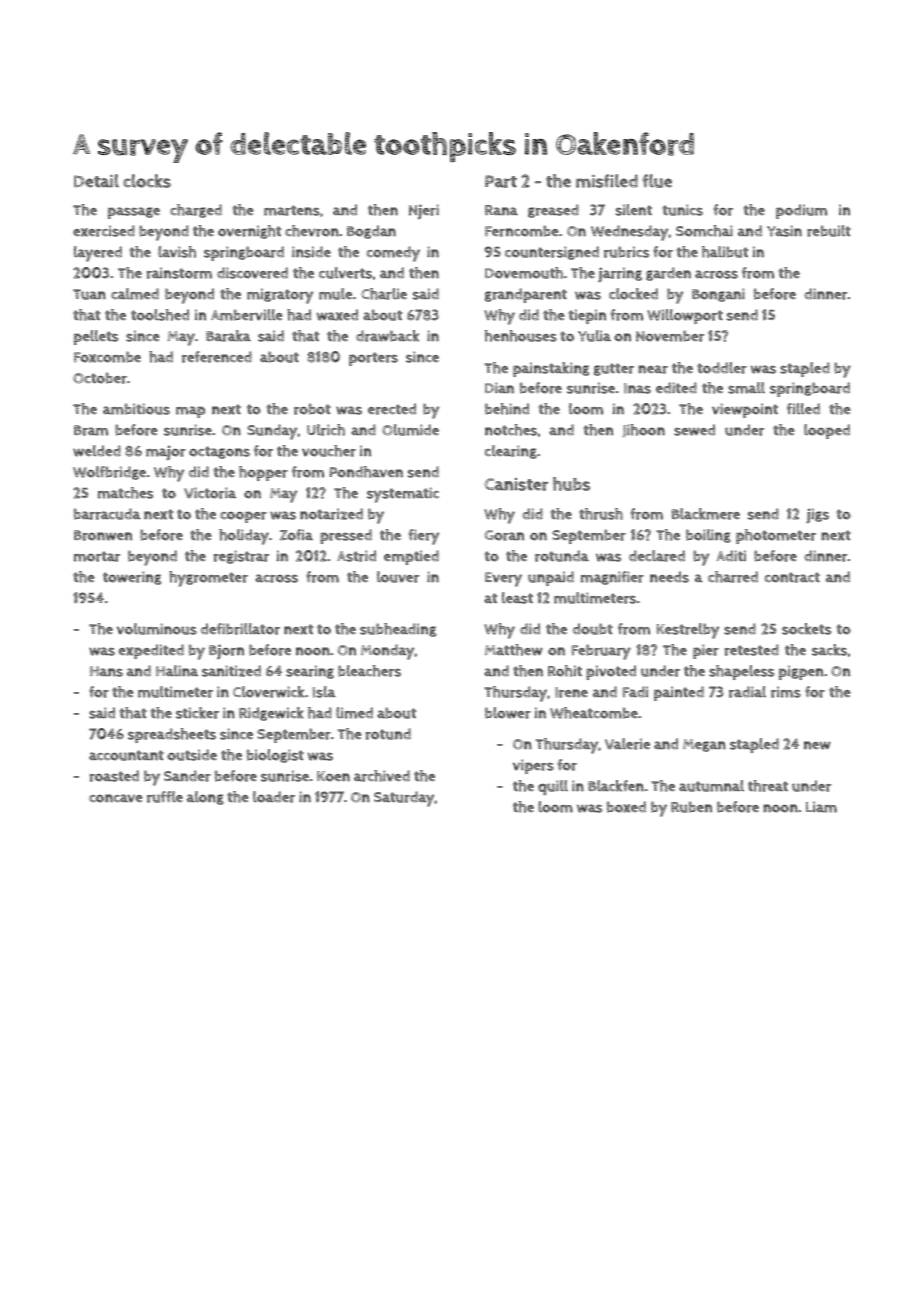 This screenshot has height=1314, width=924. What do you see at coordinates (517, 598) in the screenshot?
I see `least` at bounding box center [517, 598].
